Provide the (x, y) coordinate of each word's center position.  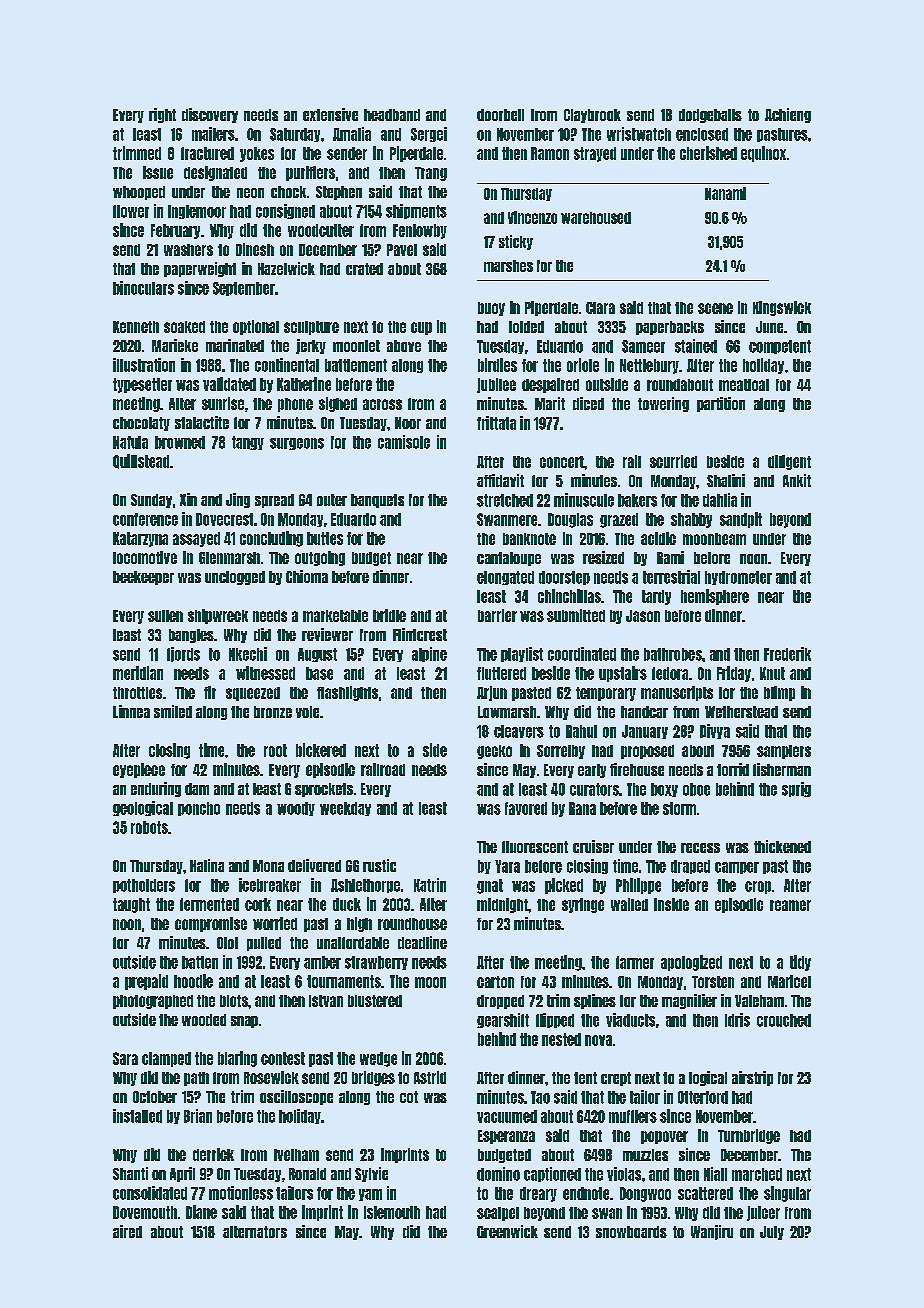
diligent (789, 462)
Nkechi (248, 654)
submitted (576, 615)
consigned (285, 211)
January (645, 732)
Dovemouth (145, 1212)
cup (421, 328)
